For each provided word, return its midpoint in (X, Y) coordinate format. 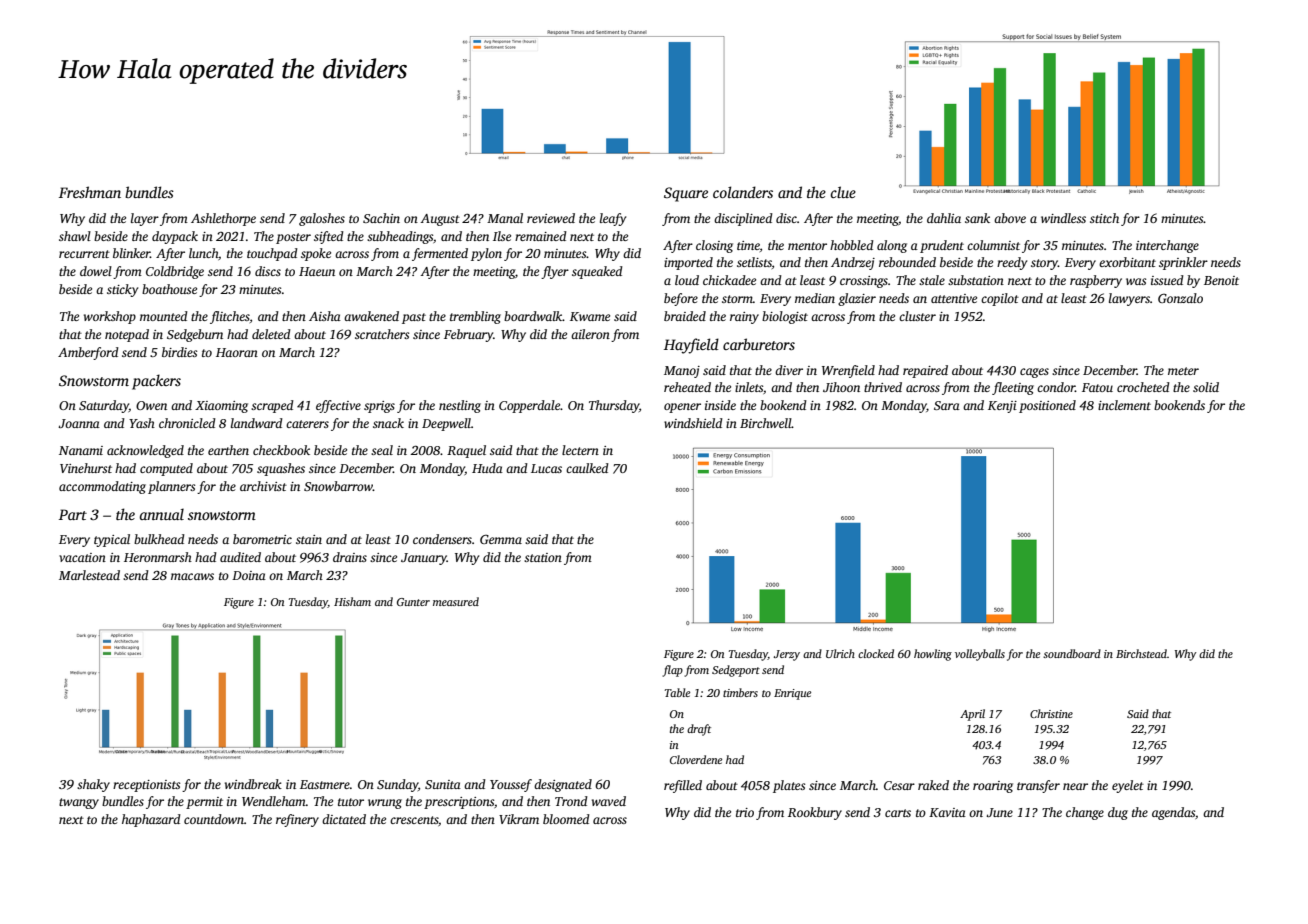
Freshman (90, 192)
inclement (1124, 405)
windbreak (253, 784)
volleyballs (980, 655)
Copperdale (529, 406)
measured (456, 601)
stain (309, 539)
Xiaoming (221, 407)
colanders (743, 192)
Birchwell (766, 423)
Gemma (501, 539)
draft (699, 730)
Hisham (352, 601)
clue (843, 192)
